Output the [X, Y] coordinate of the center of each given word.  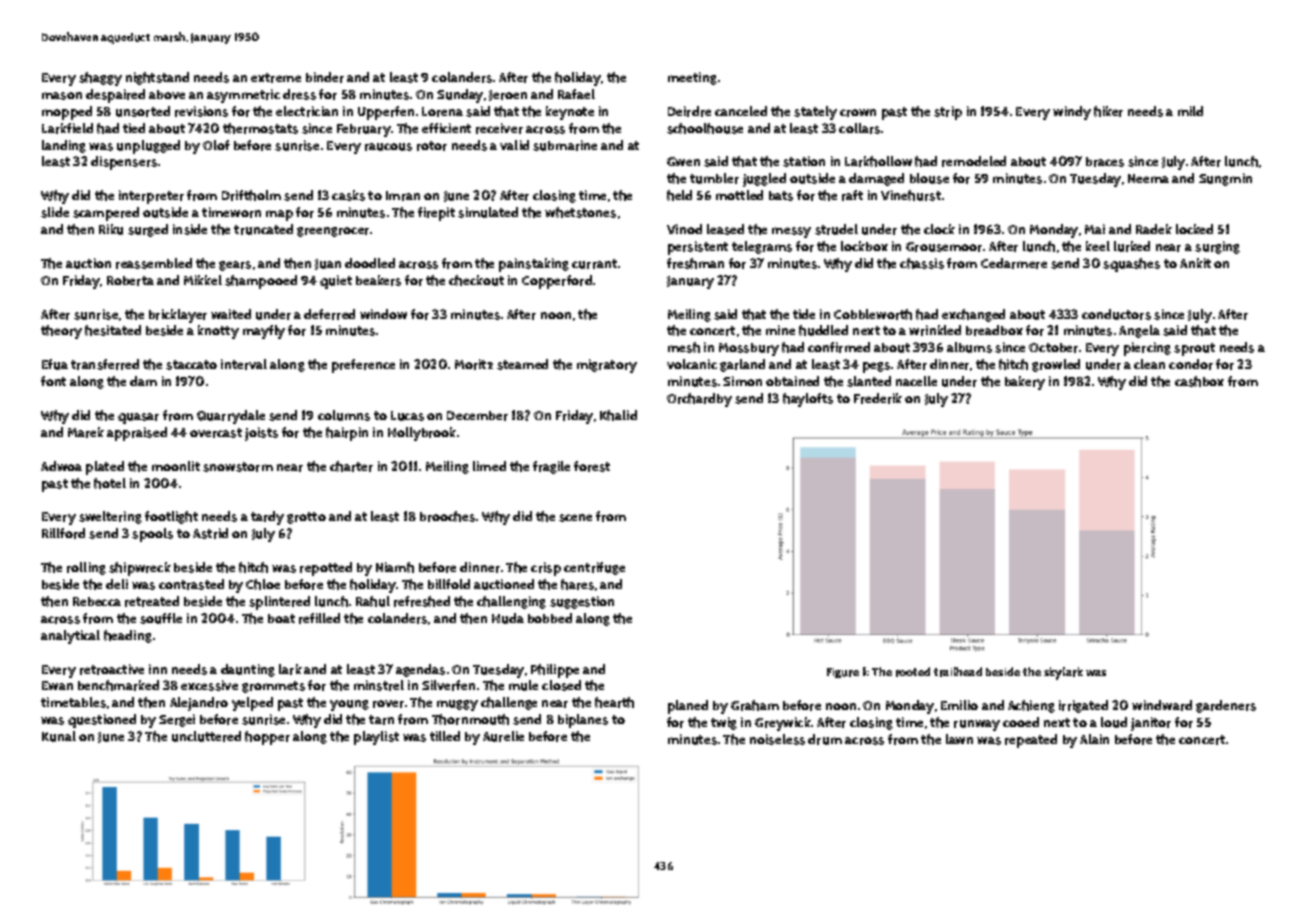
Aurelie [503, 736]
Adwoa [61, 466]
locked [1194, 229]
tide [804, 314]
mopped [67, 113]
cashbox [1199, 381]
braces [1105, 162]
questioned [102, 721]
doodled [370, 263]
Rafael [576, 94]
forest [592, 466]
